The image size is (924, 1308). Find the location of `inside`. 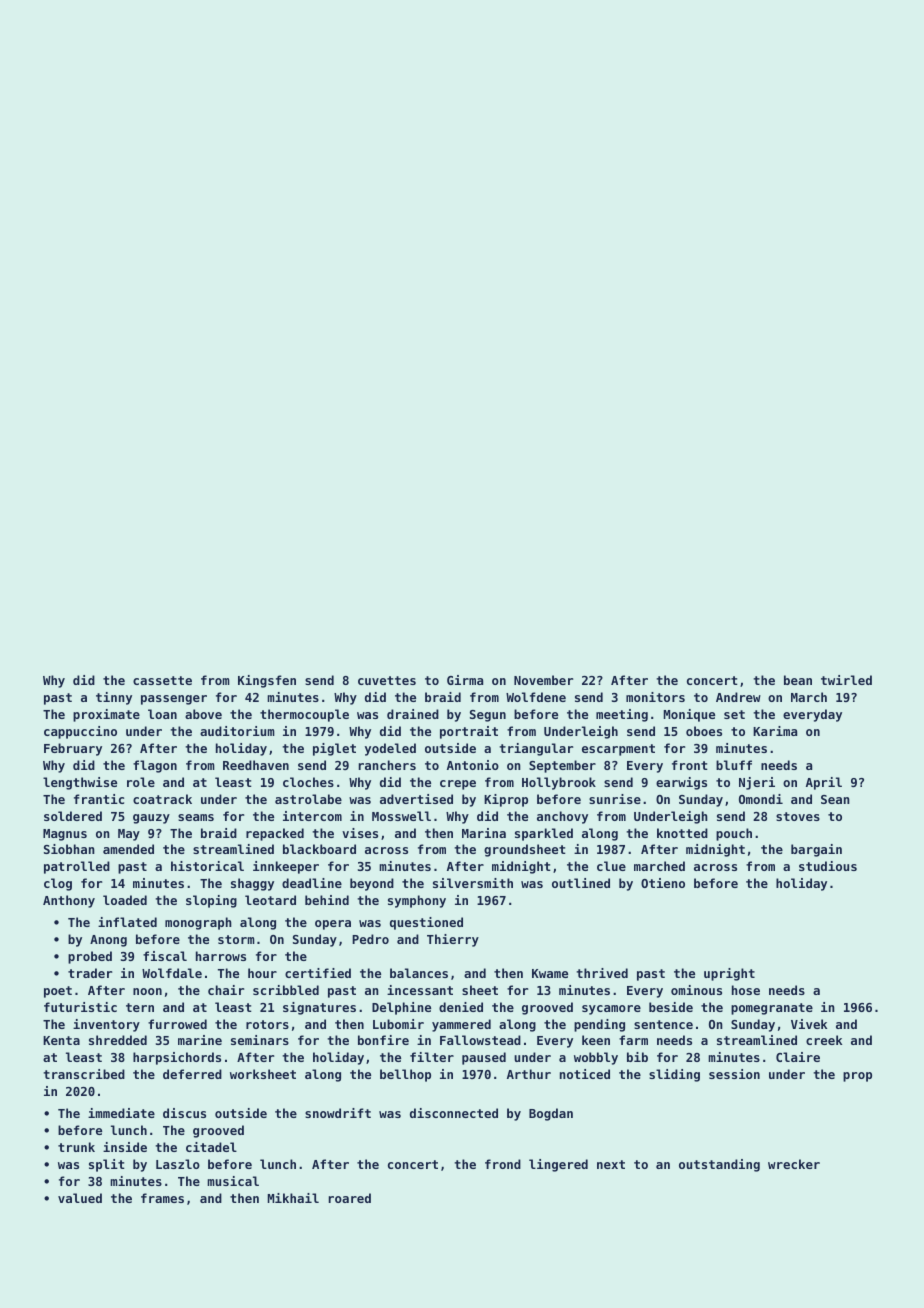

inside is located at coordinates (125, 1147).
